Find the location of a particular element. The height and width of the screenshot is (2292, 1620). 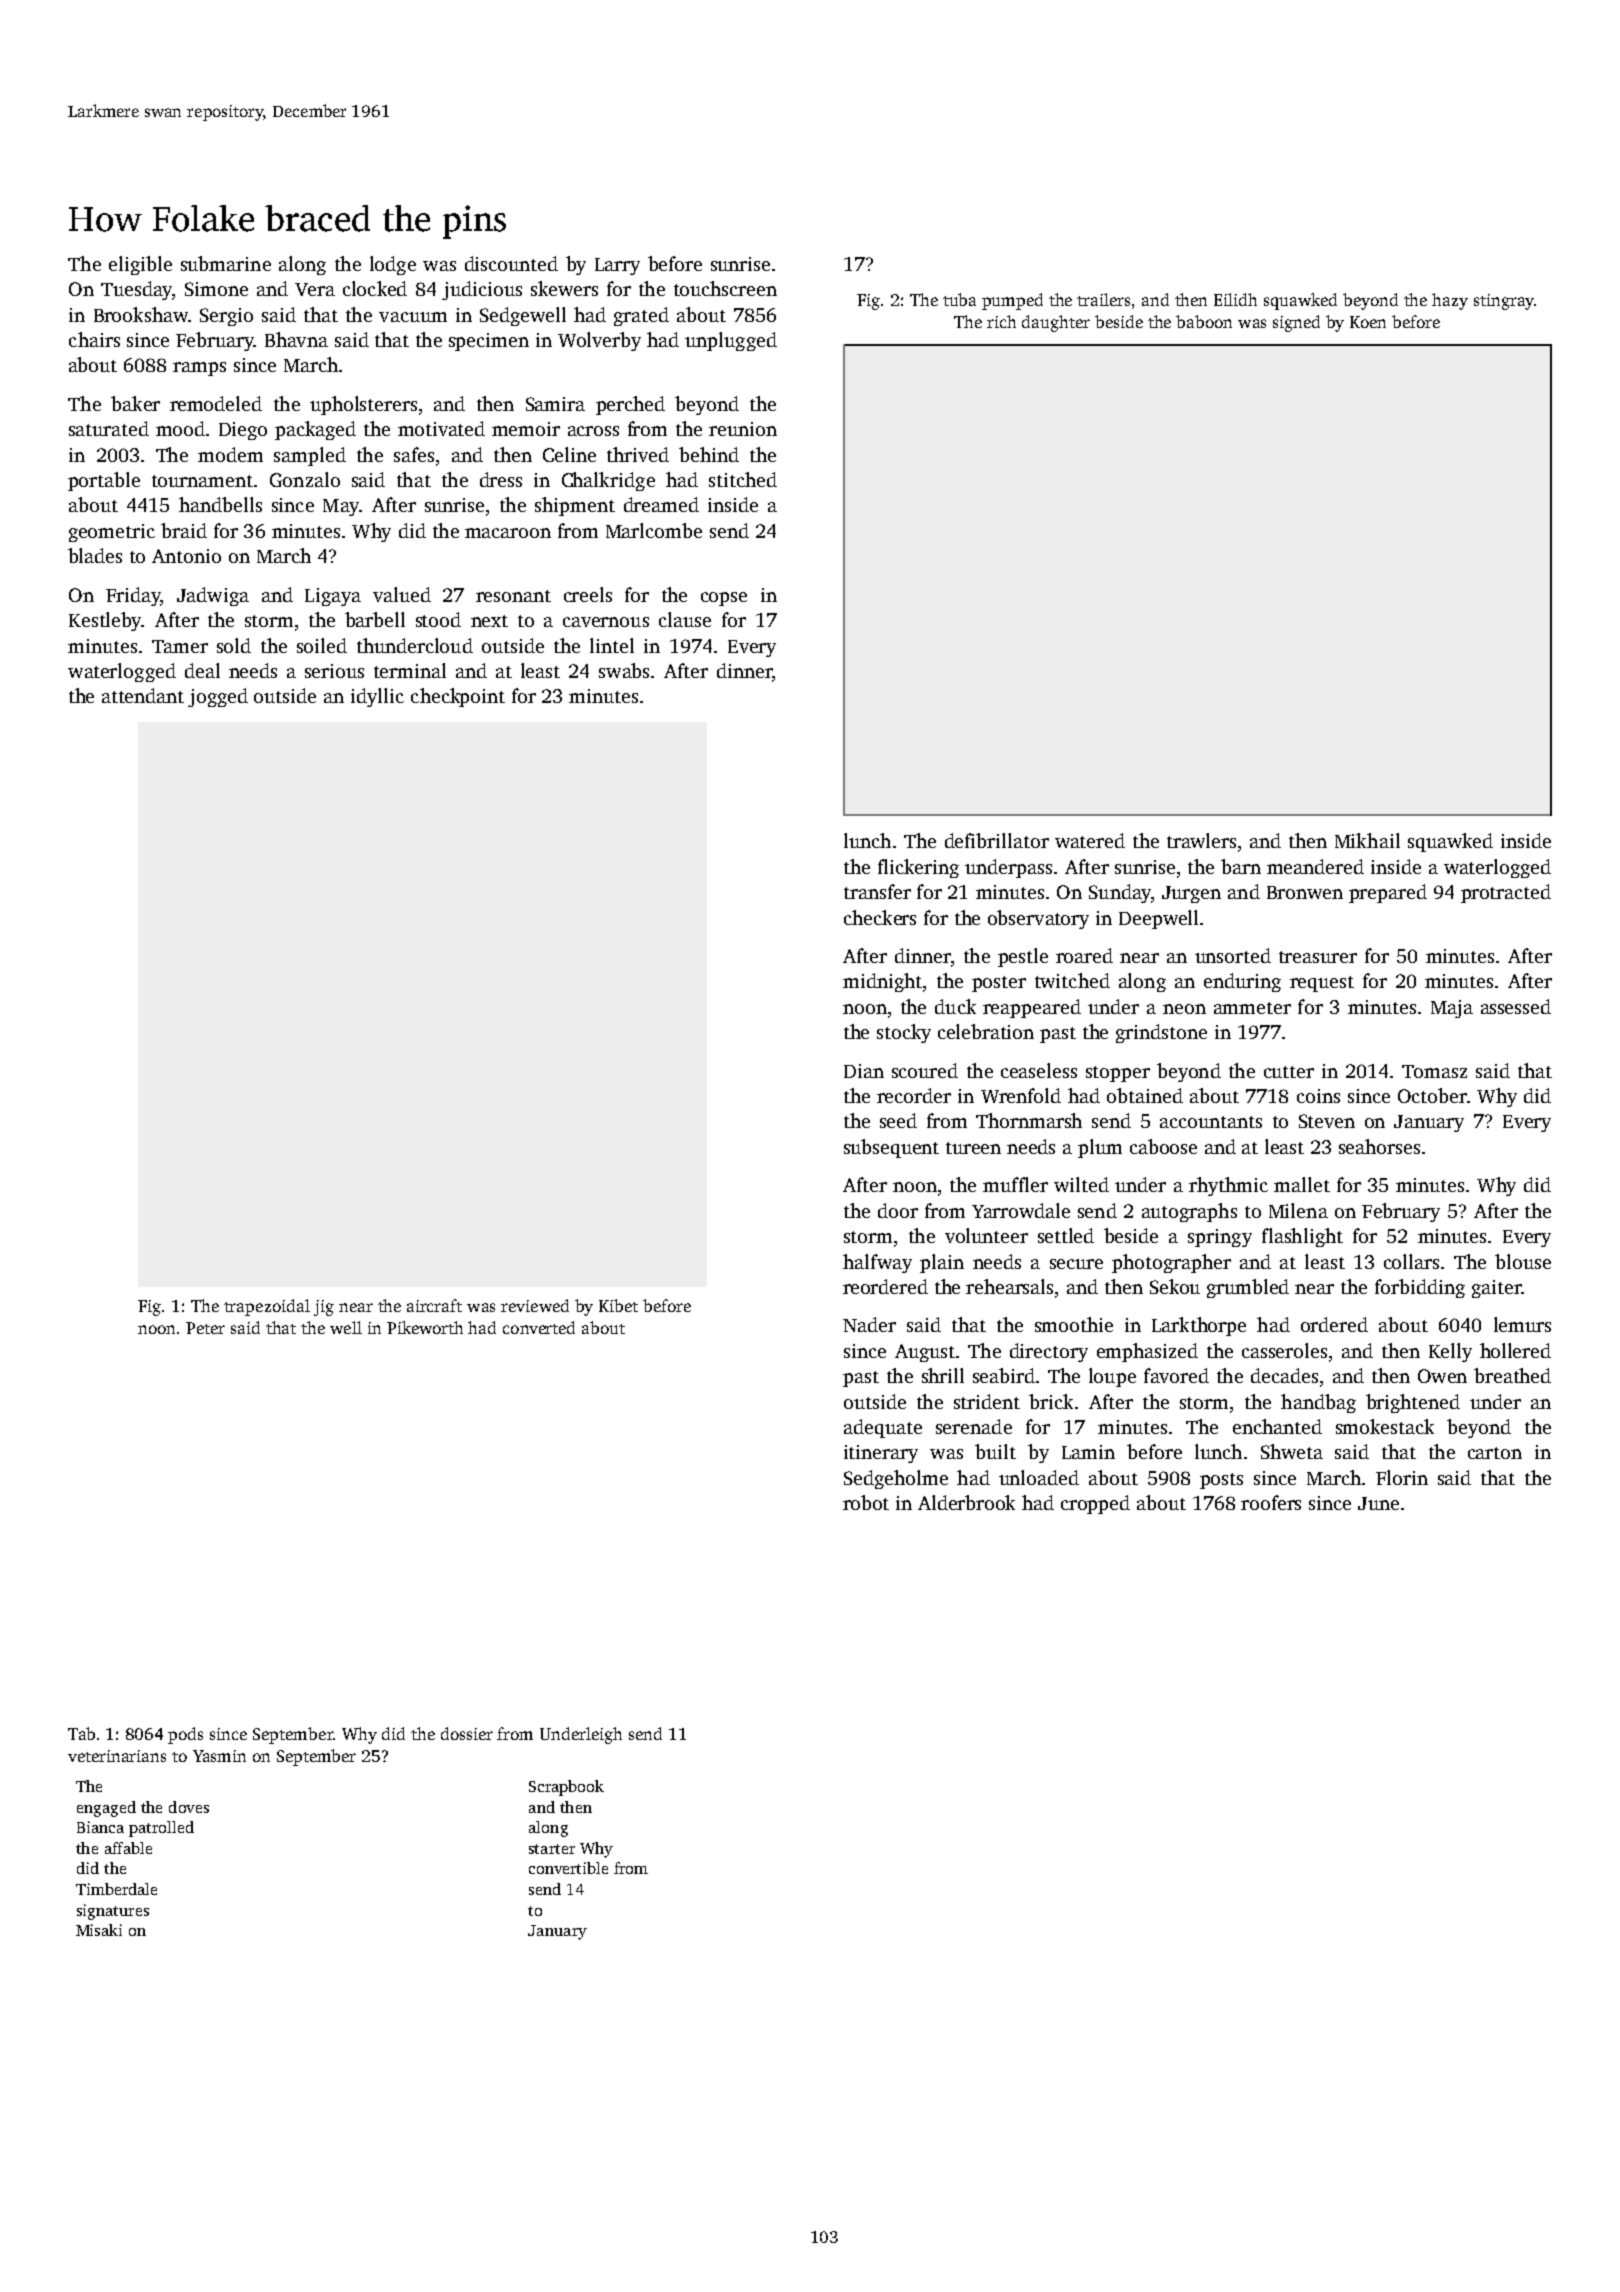

Dian is located at coordinates (864, 1071).
